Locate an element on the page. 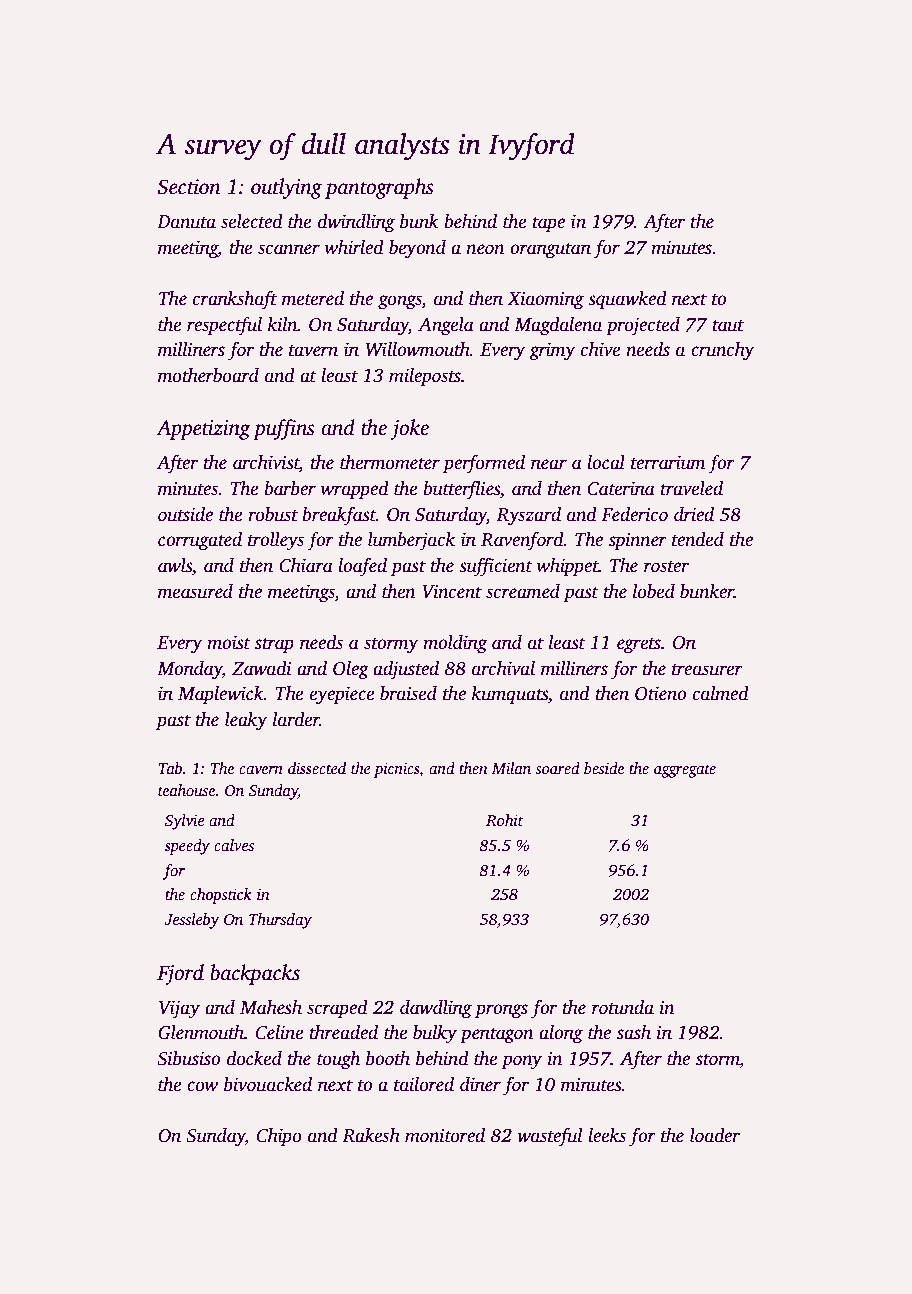  outside is located at coordinates (185, 514).
